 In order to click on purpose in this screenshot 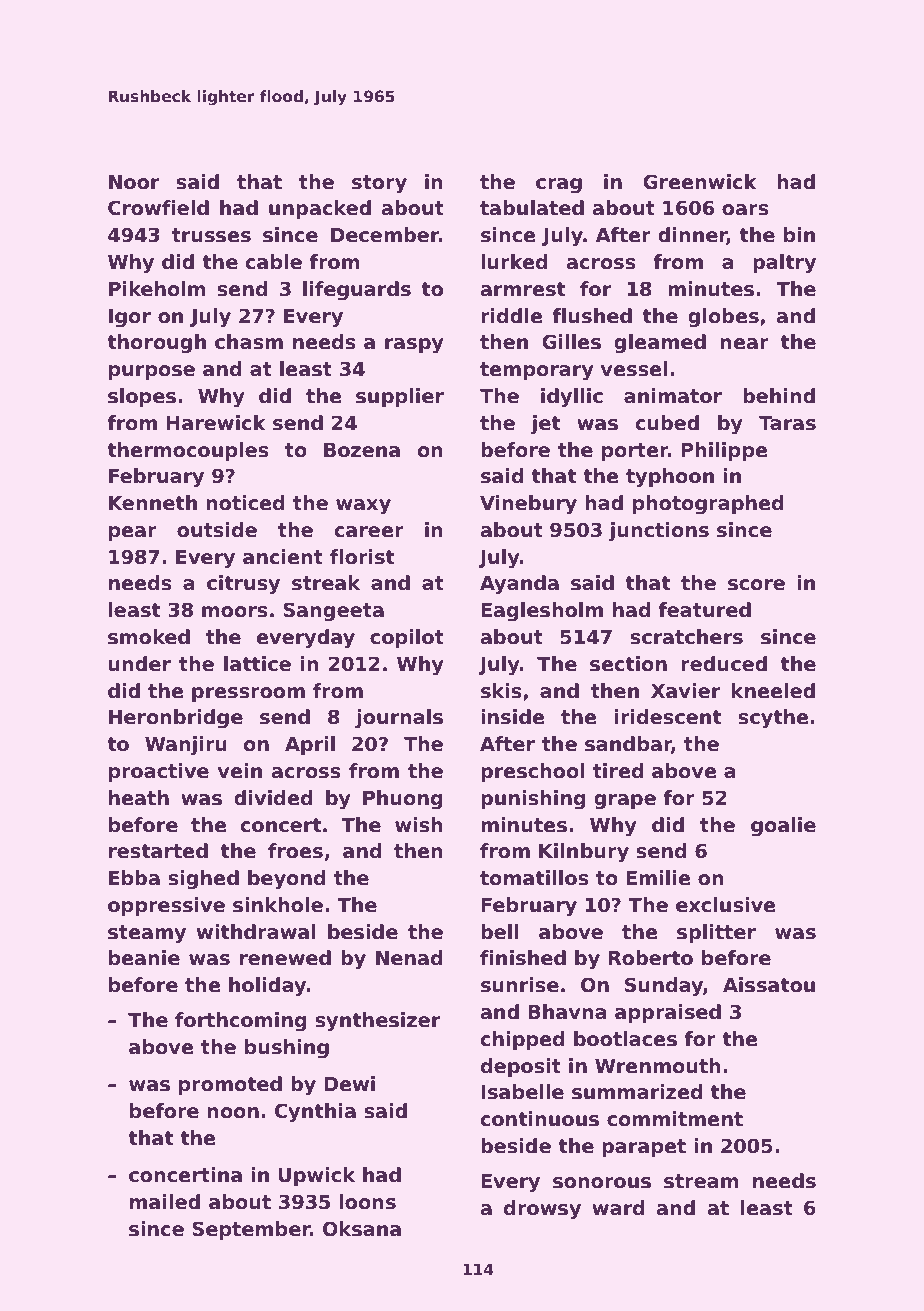, I will do `click(152, 372)`.
